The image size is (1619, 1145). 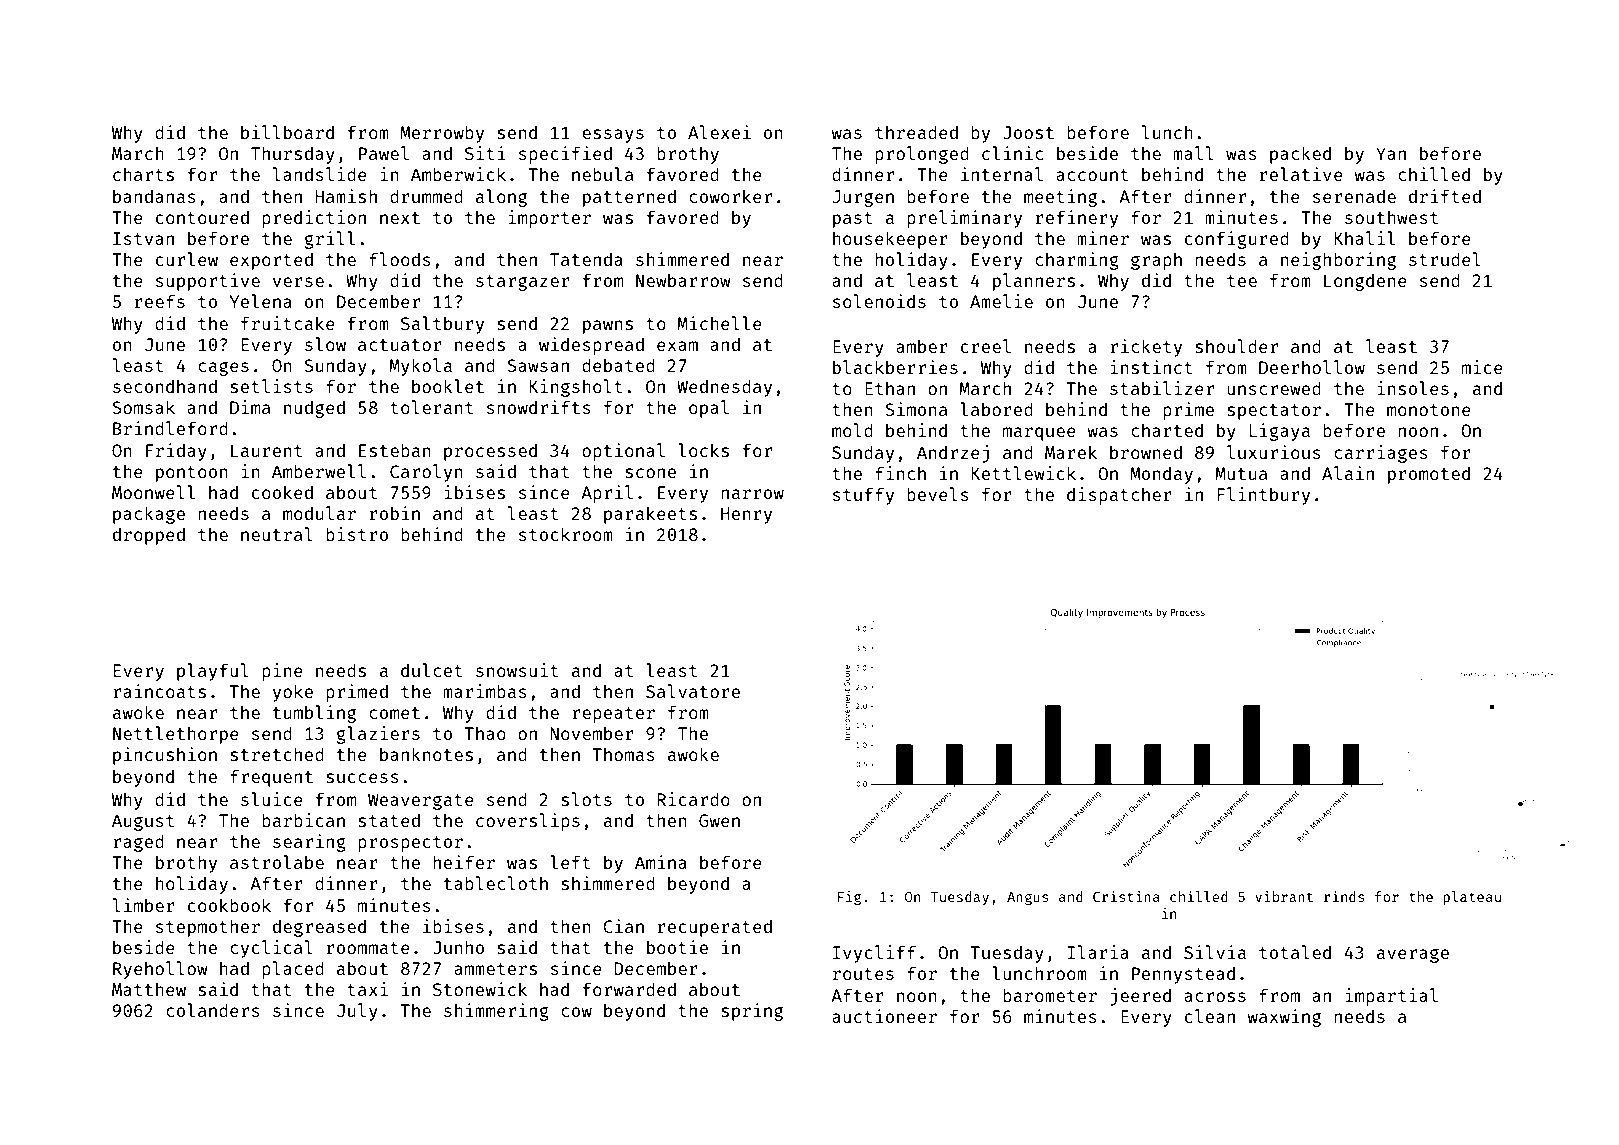 What do you see at coordinates (1263, 496) in the document?
I see `Flintbury` at bounding box center [1263, 496].
